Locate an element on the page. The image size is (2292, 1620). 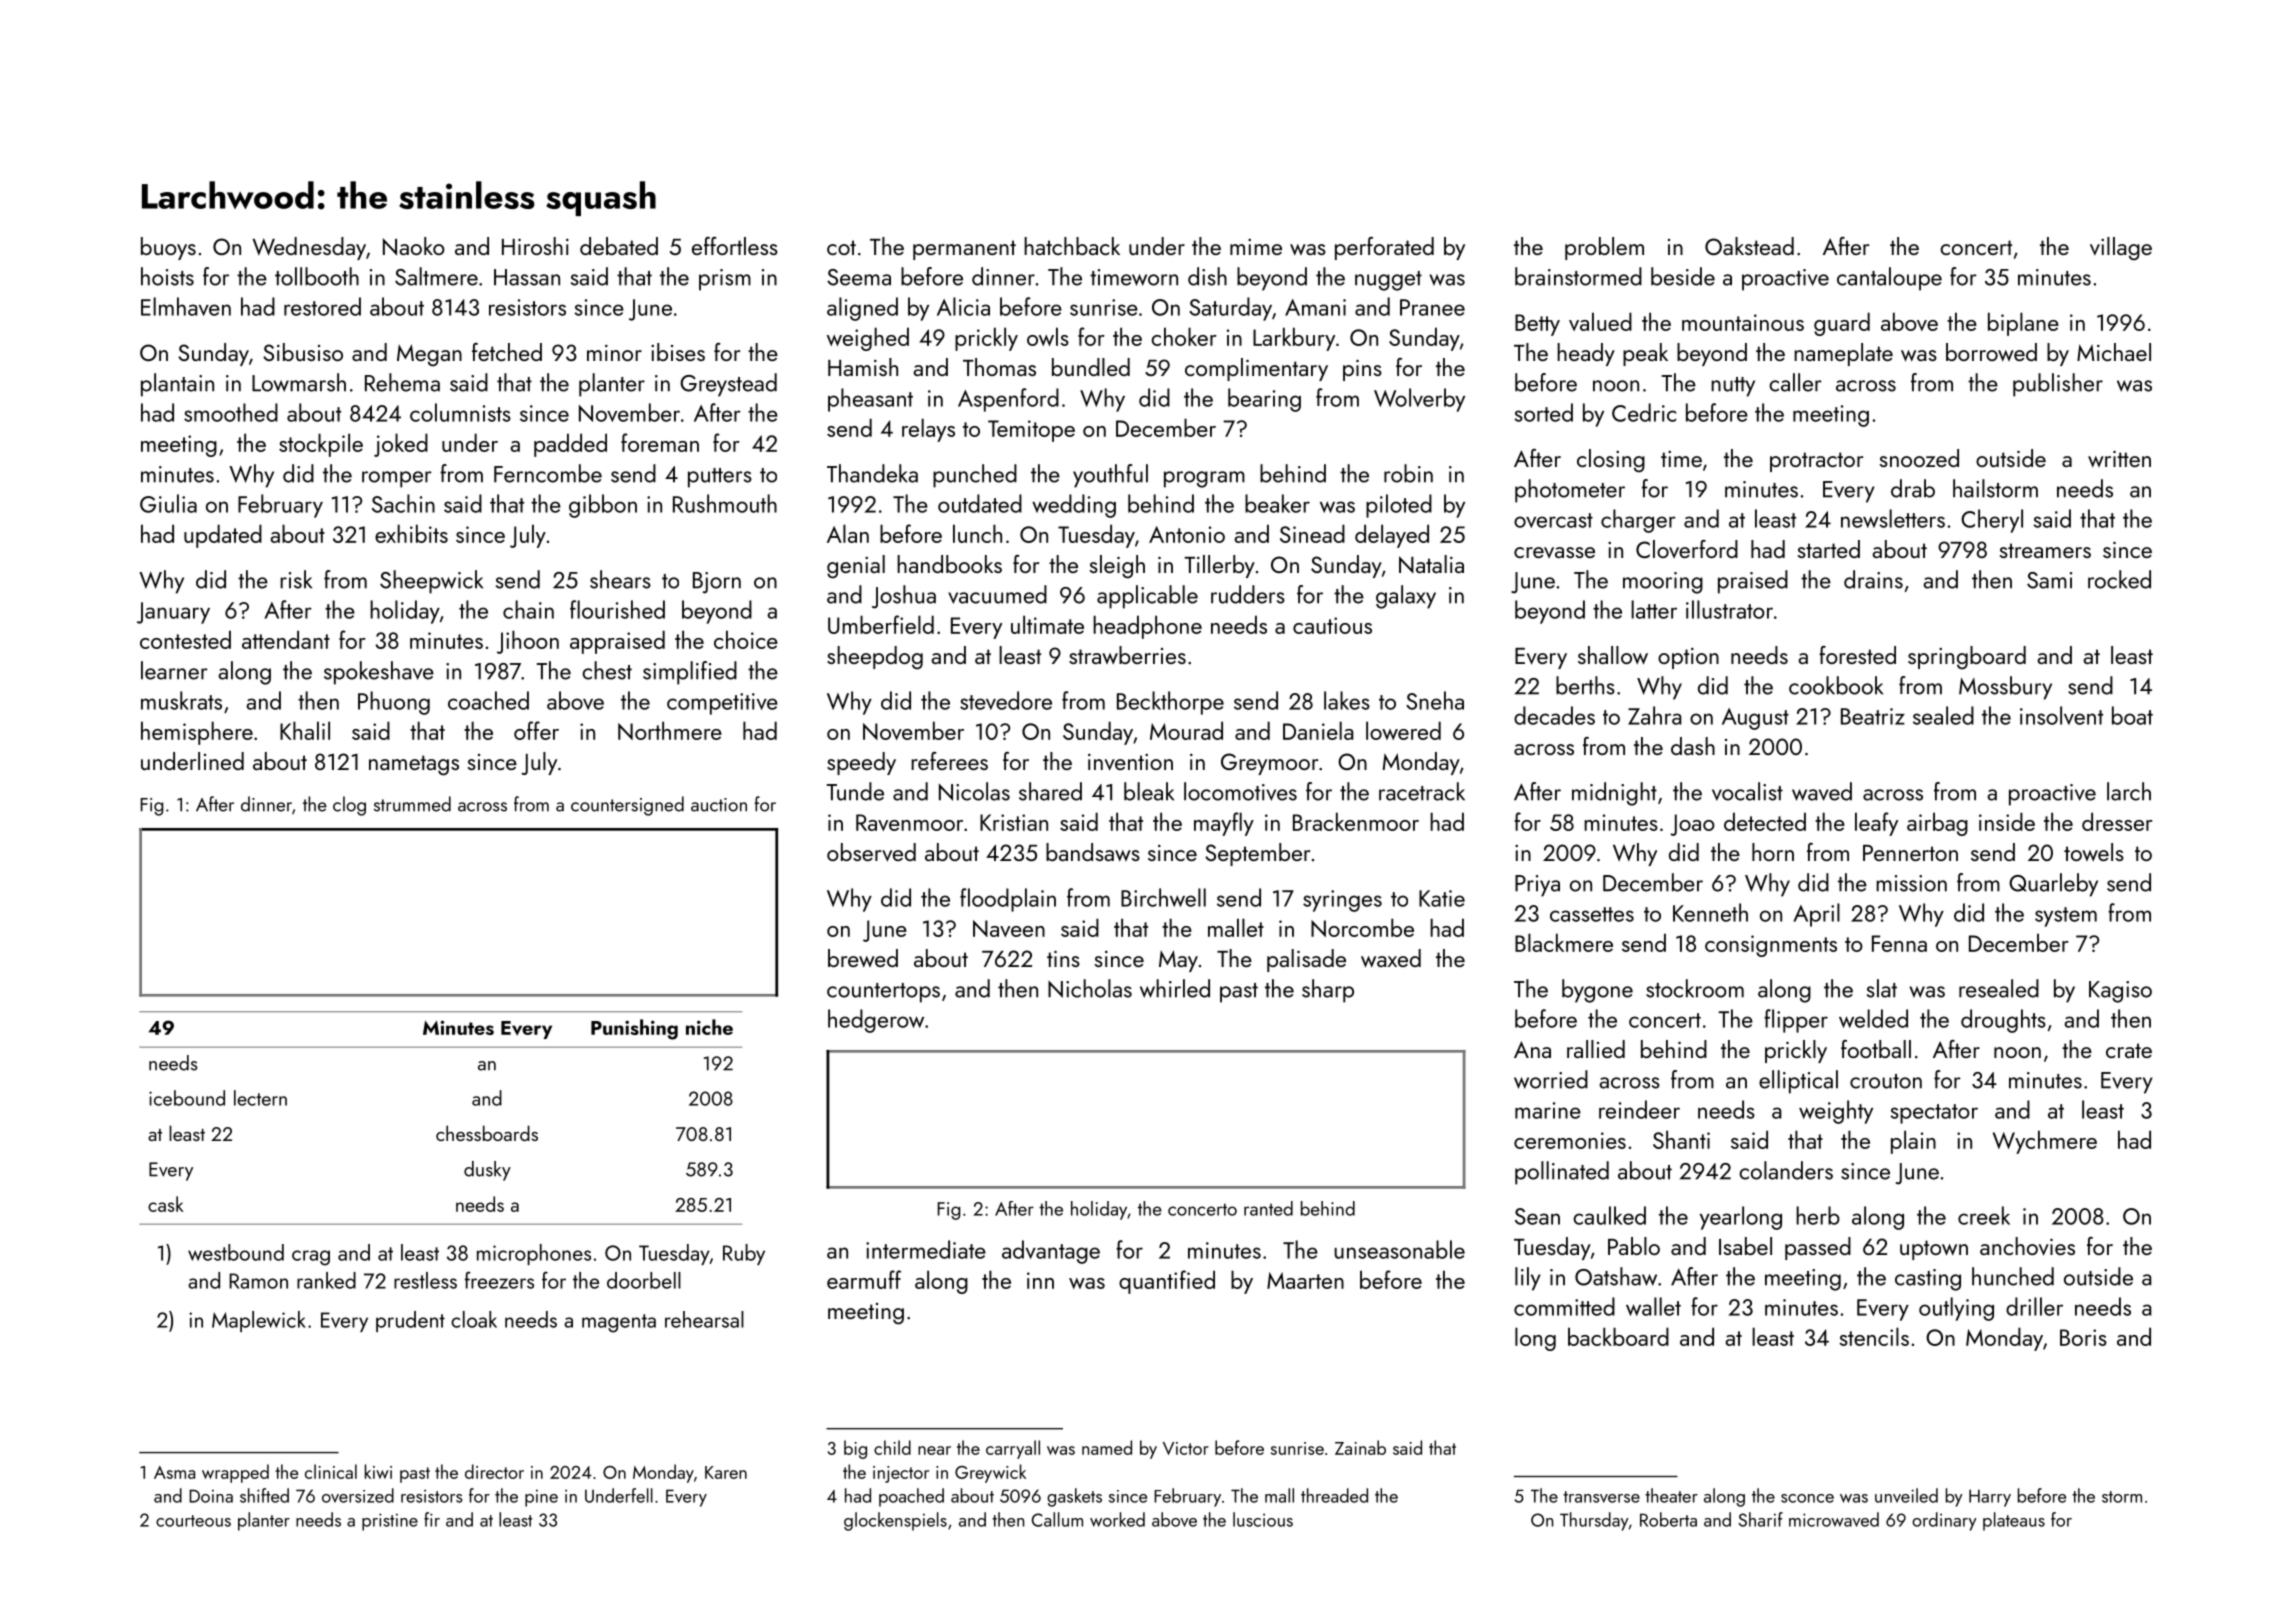
brewed is located at coordinates (863, 958).
